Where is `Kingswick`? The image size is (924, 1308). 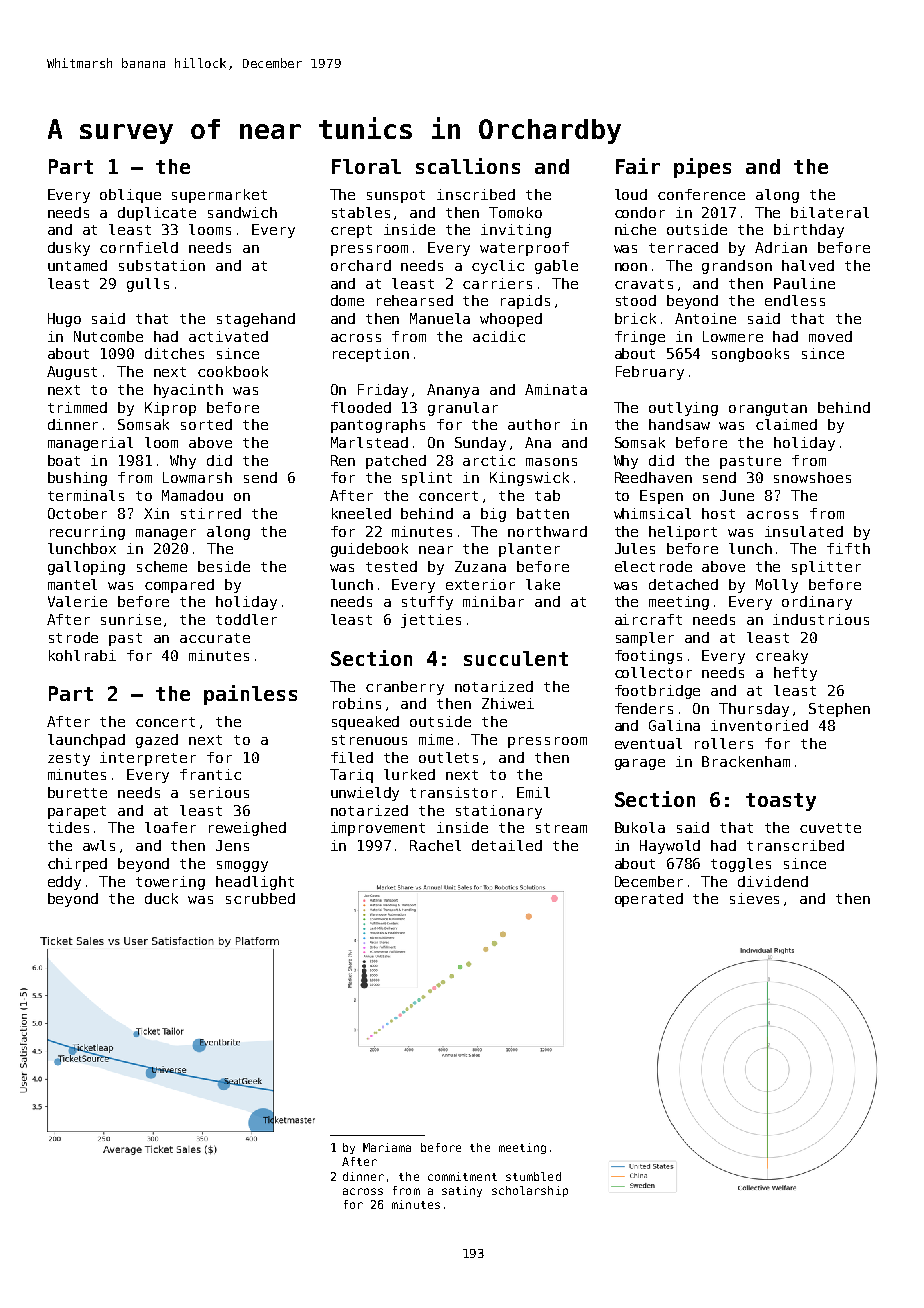 Kingswick is located at coordinates (529, 479).
